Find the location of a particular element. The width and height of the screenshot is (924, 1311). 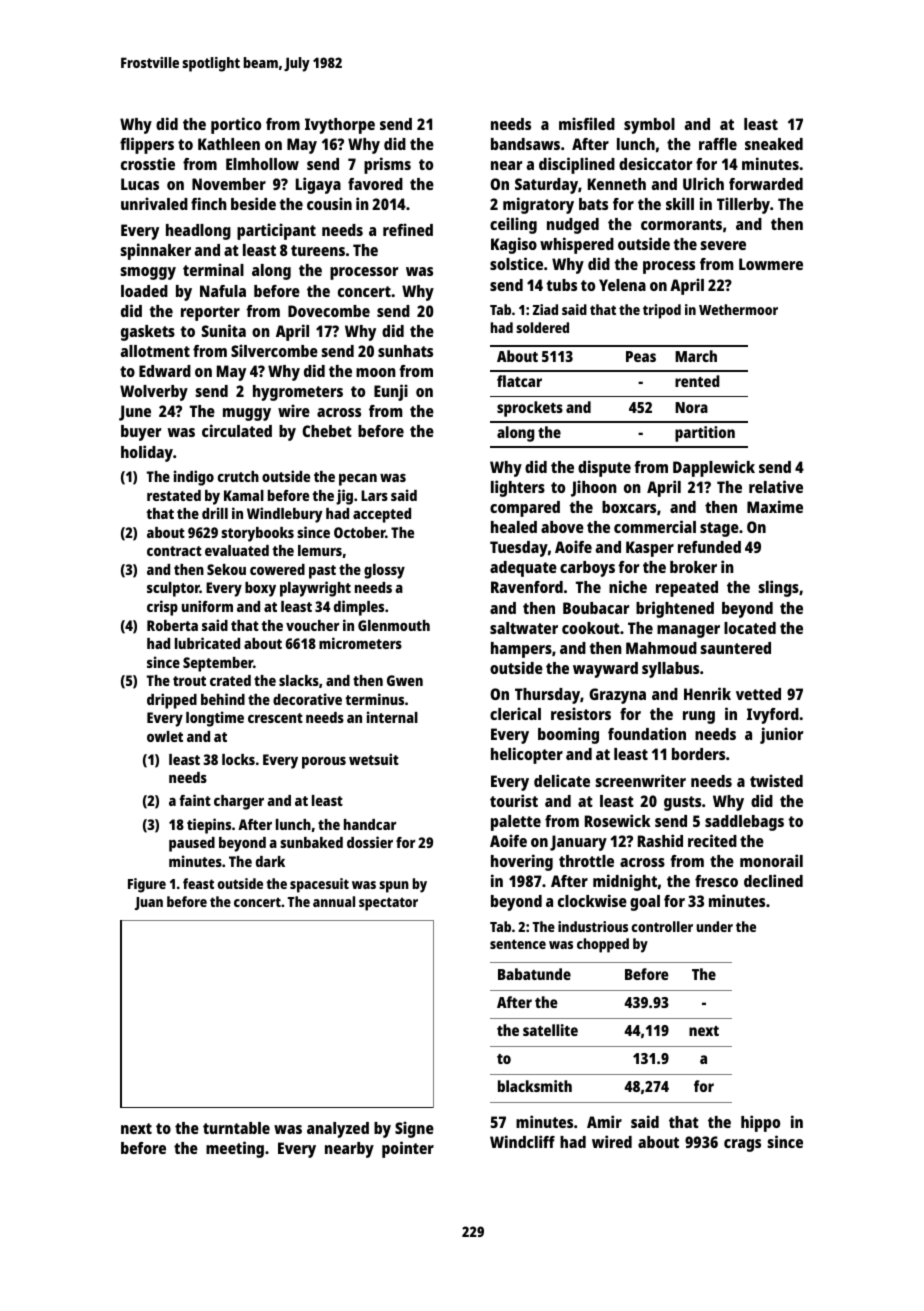

handcar is located at coordinates (370, 824).
